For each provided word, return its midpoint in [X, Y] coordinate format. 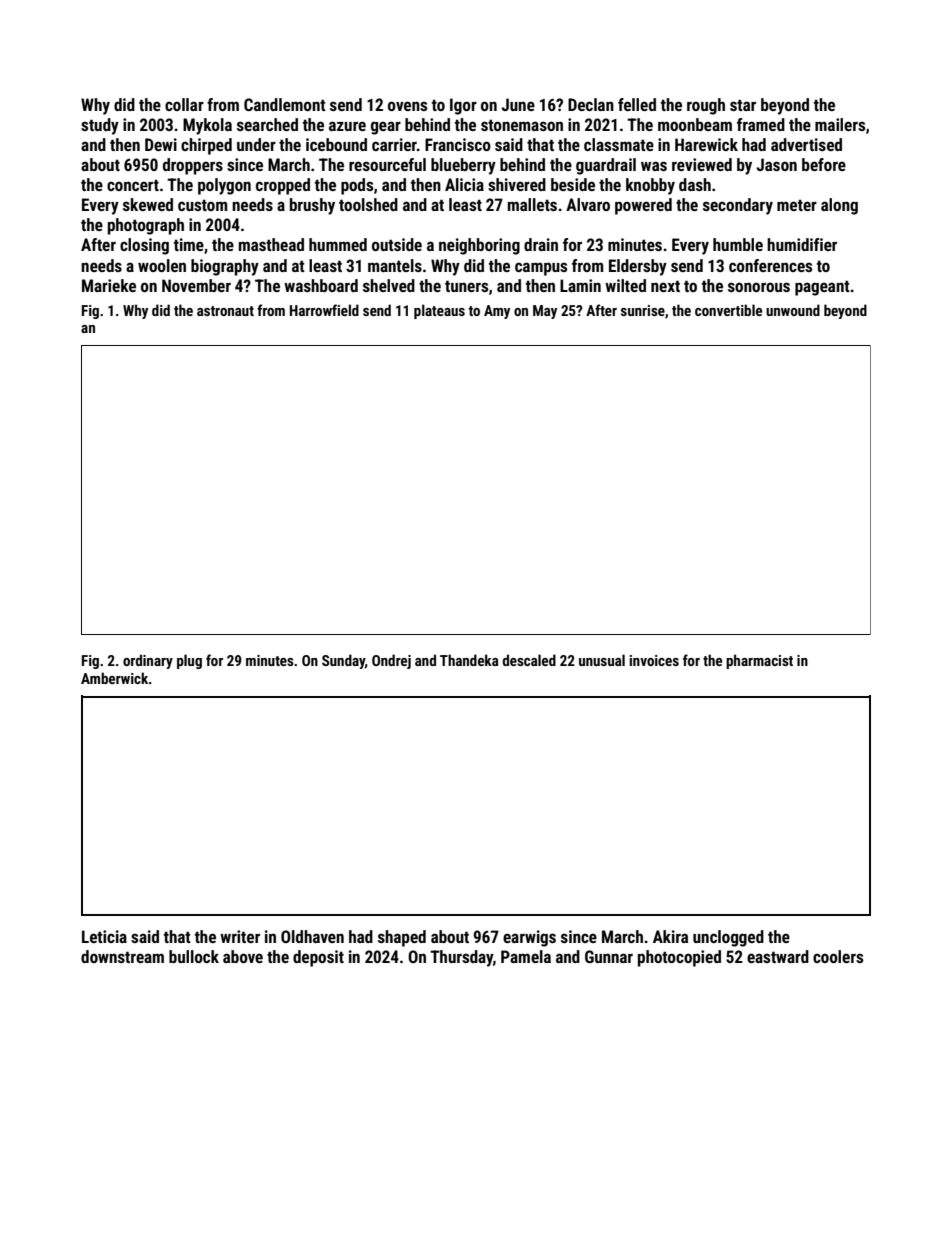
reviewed [702, 164]
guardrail [606, 166]
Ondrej [391, 661]
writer [240, 936]
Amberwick [114, 678]
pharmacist [759, 661]
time [189, 244]
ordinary [148, 661]
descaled [529, 660]
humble [738, 244]
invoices [654, 660]
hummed [338, 244]
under [256, 144]
